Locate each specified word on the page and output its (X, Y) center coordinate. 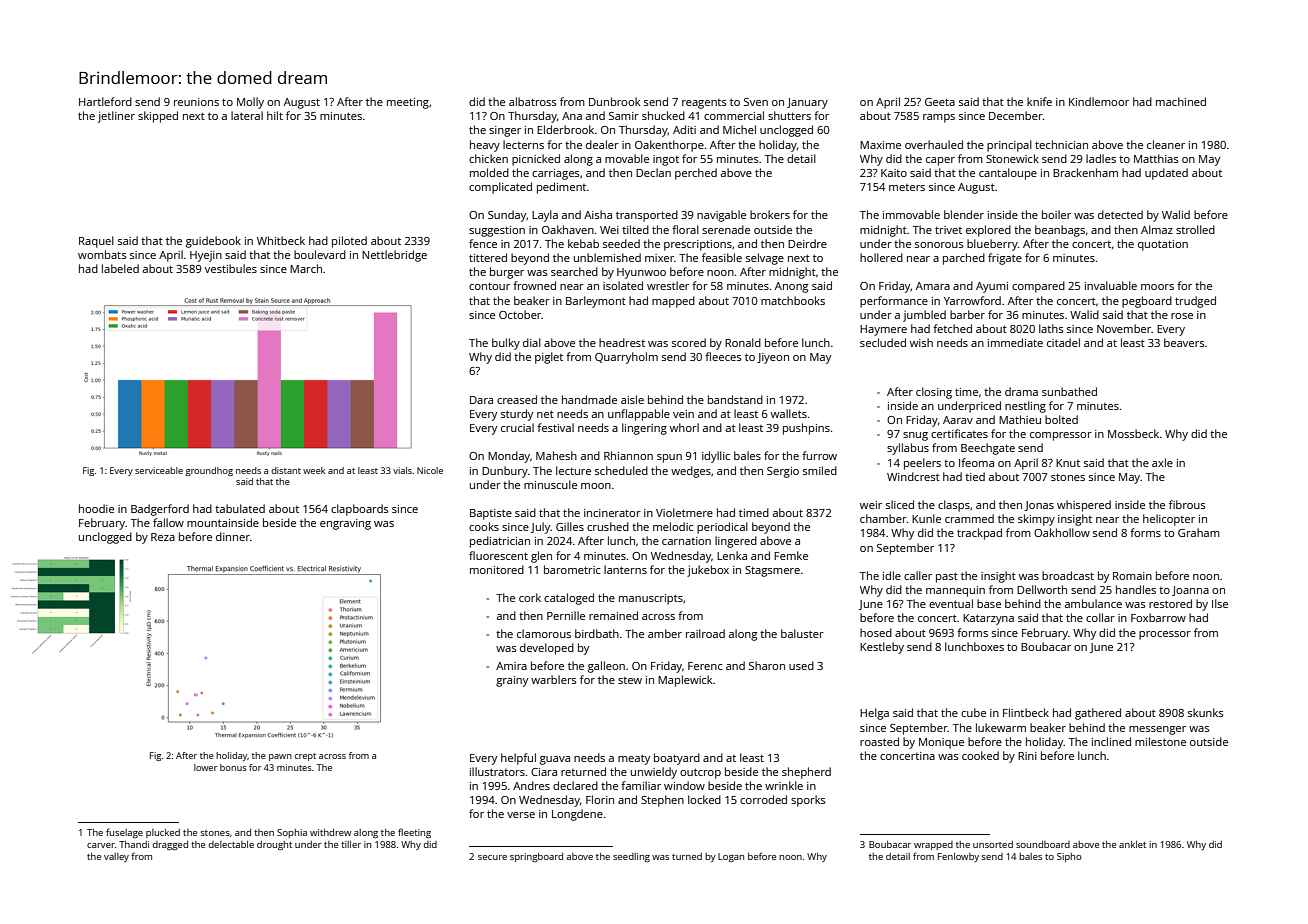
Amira (511, 666)
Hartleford (105, 101)
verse (521, 815)
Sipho (1069, 857)
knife (1039, 101)
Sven (756, 102)
